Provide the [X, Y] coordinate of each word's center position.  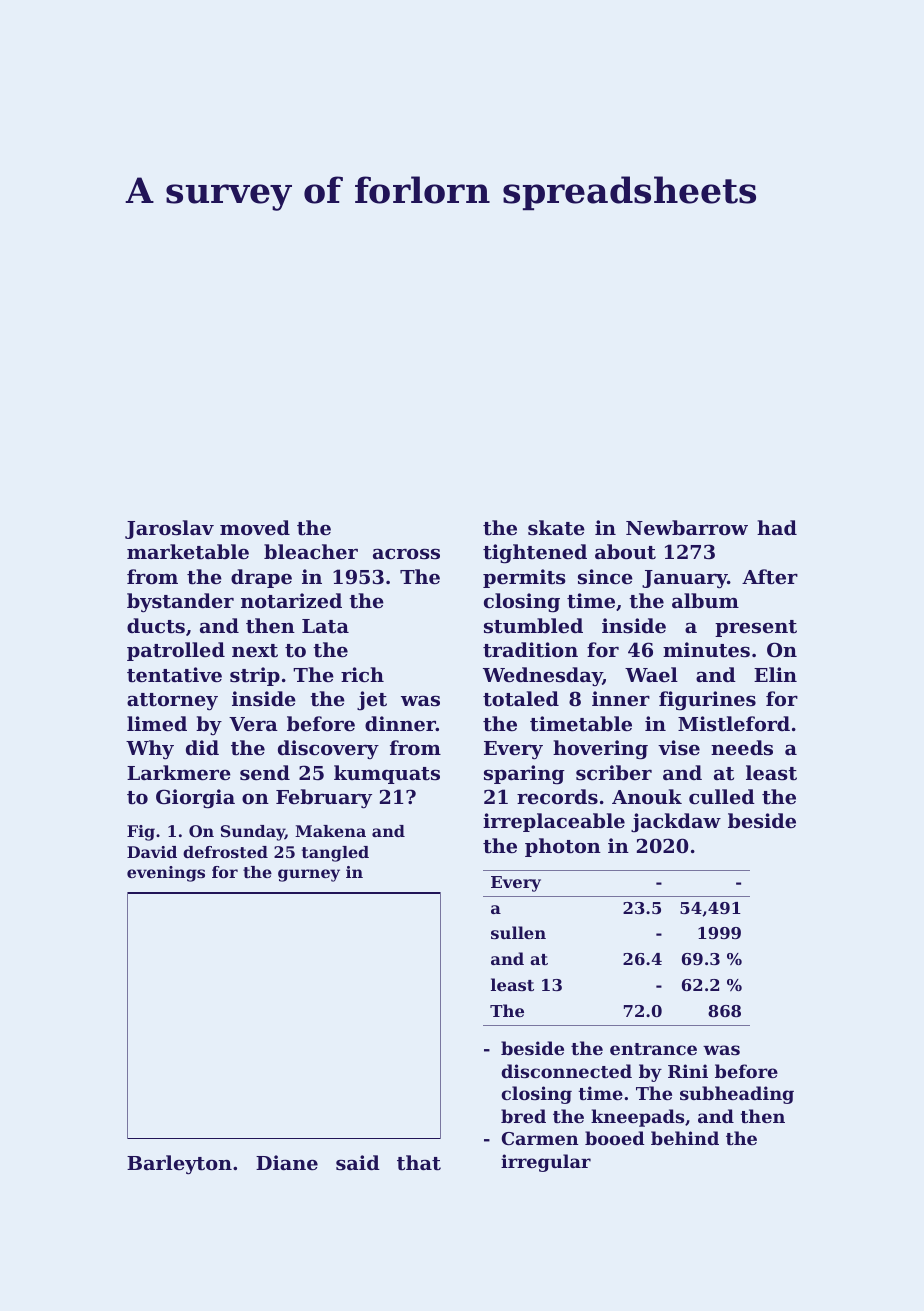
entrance [653, 1049]
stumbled [533, 626]
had [777, 527]
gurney [309, 875]
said [358, 1163]
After [770, 577]
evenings [166, 874]
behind [685, 1138]
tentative [174, 675]
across [406, 554]
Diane [287, 1162]
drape [261, 578]
